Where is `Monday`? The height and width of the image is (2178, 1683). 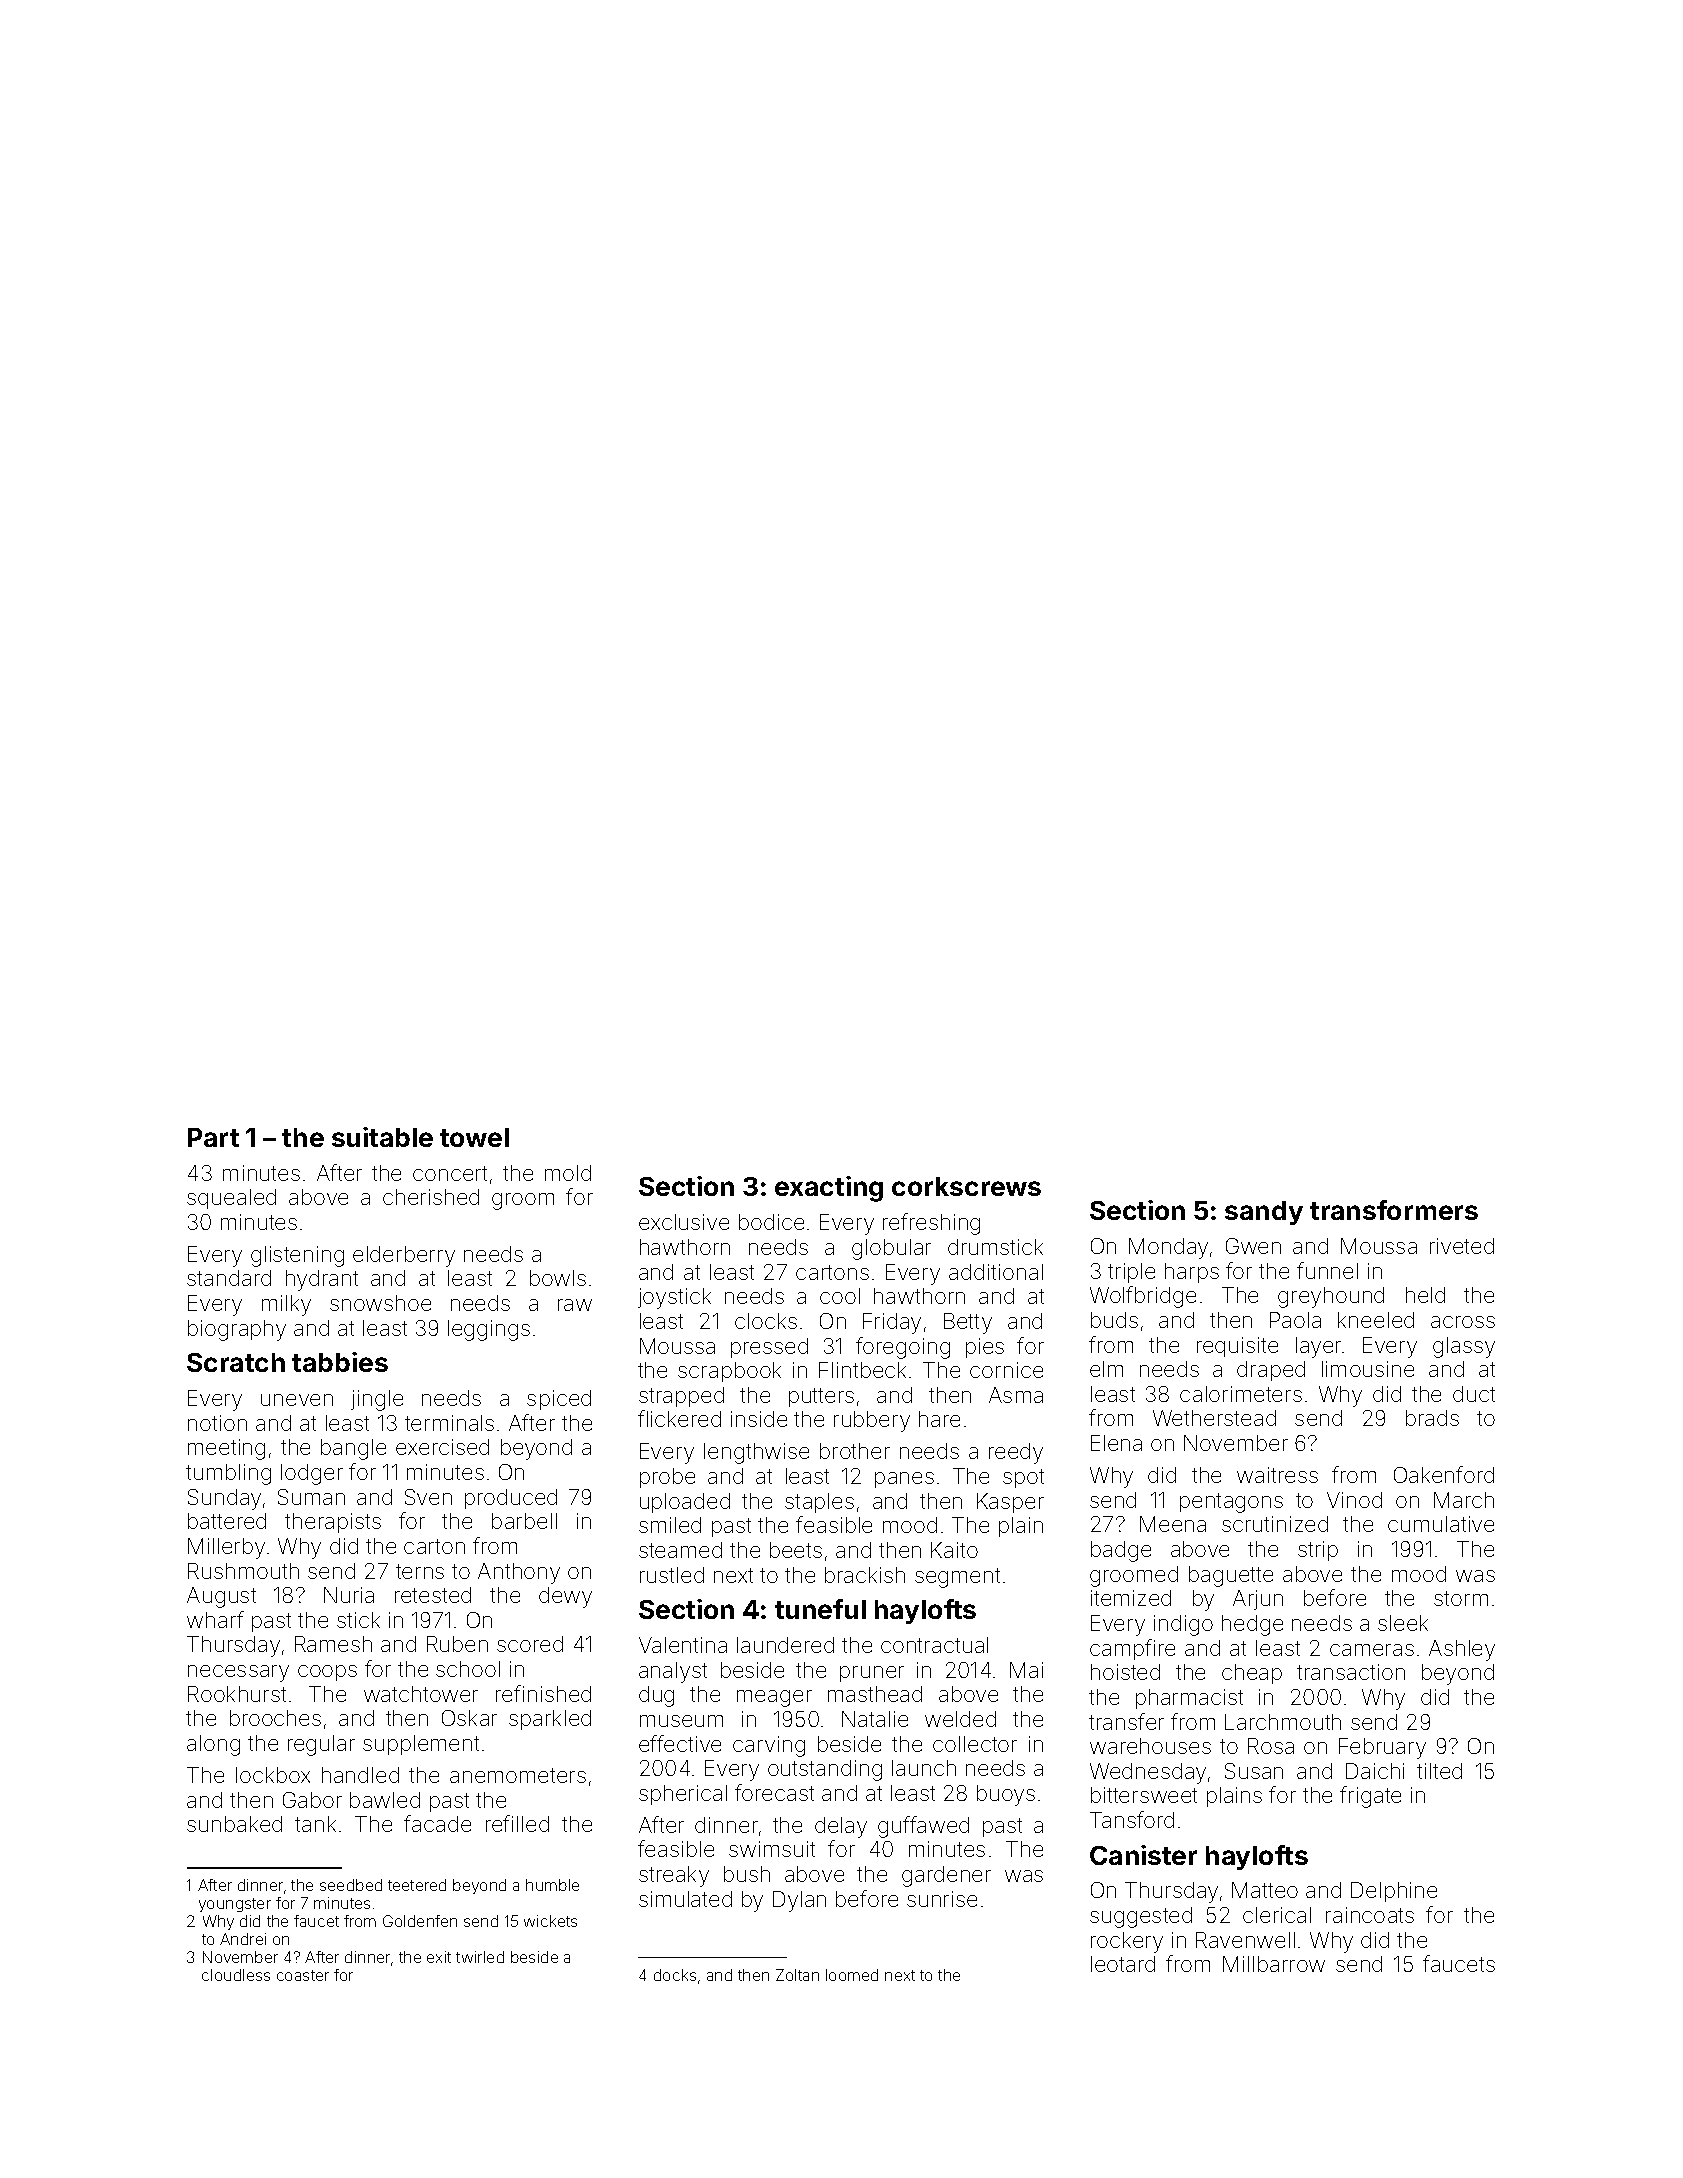 Monday is located at coordinates (1168, 1248).
